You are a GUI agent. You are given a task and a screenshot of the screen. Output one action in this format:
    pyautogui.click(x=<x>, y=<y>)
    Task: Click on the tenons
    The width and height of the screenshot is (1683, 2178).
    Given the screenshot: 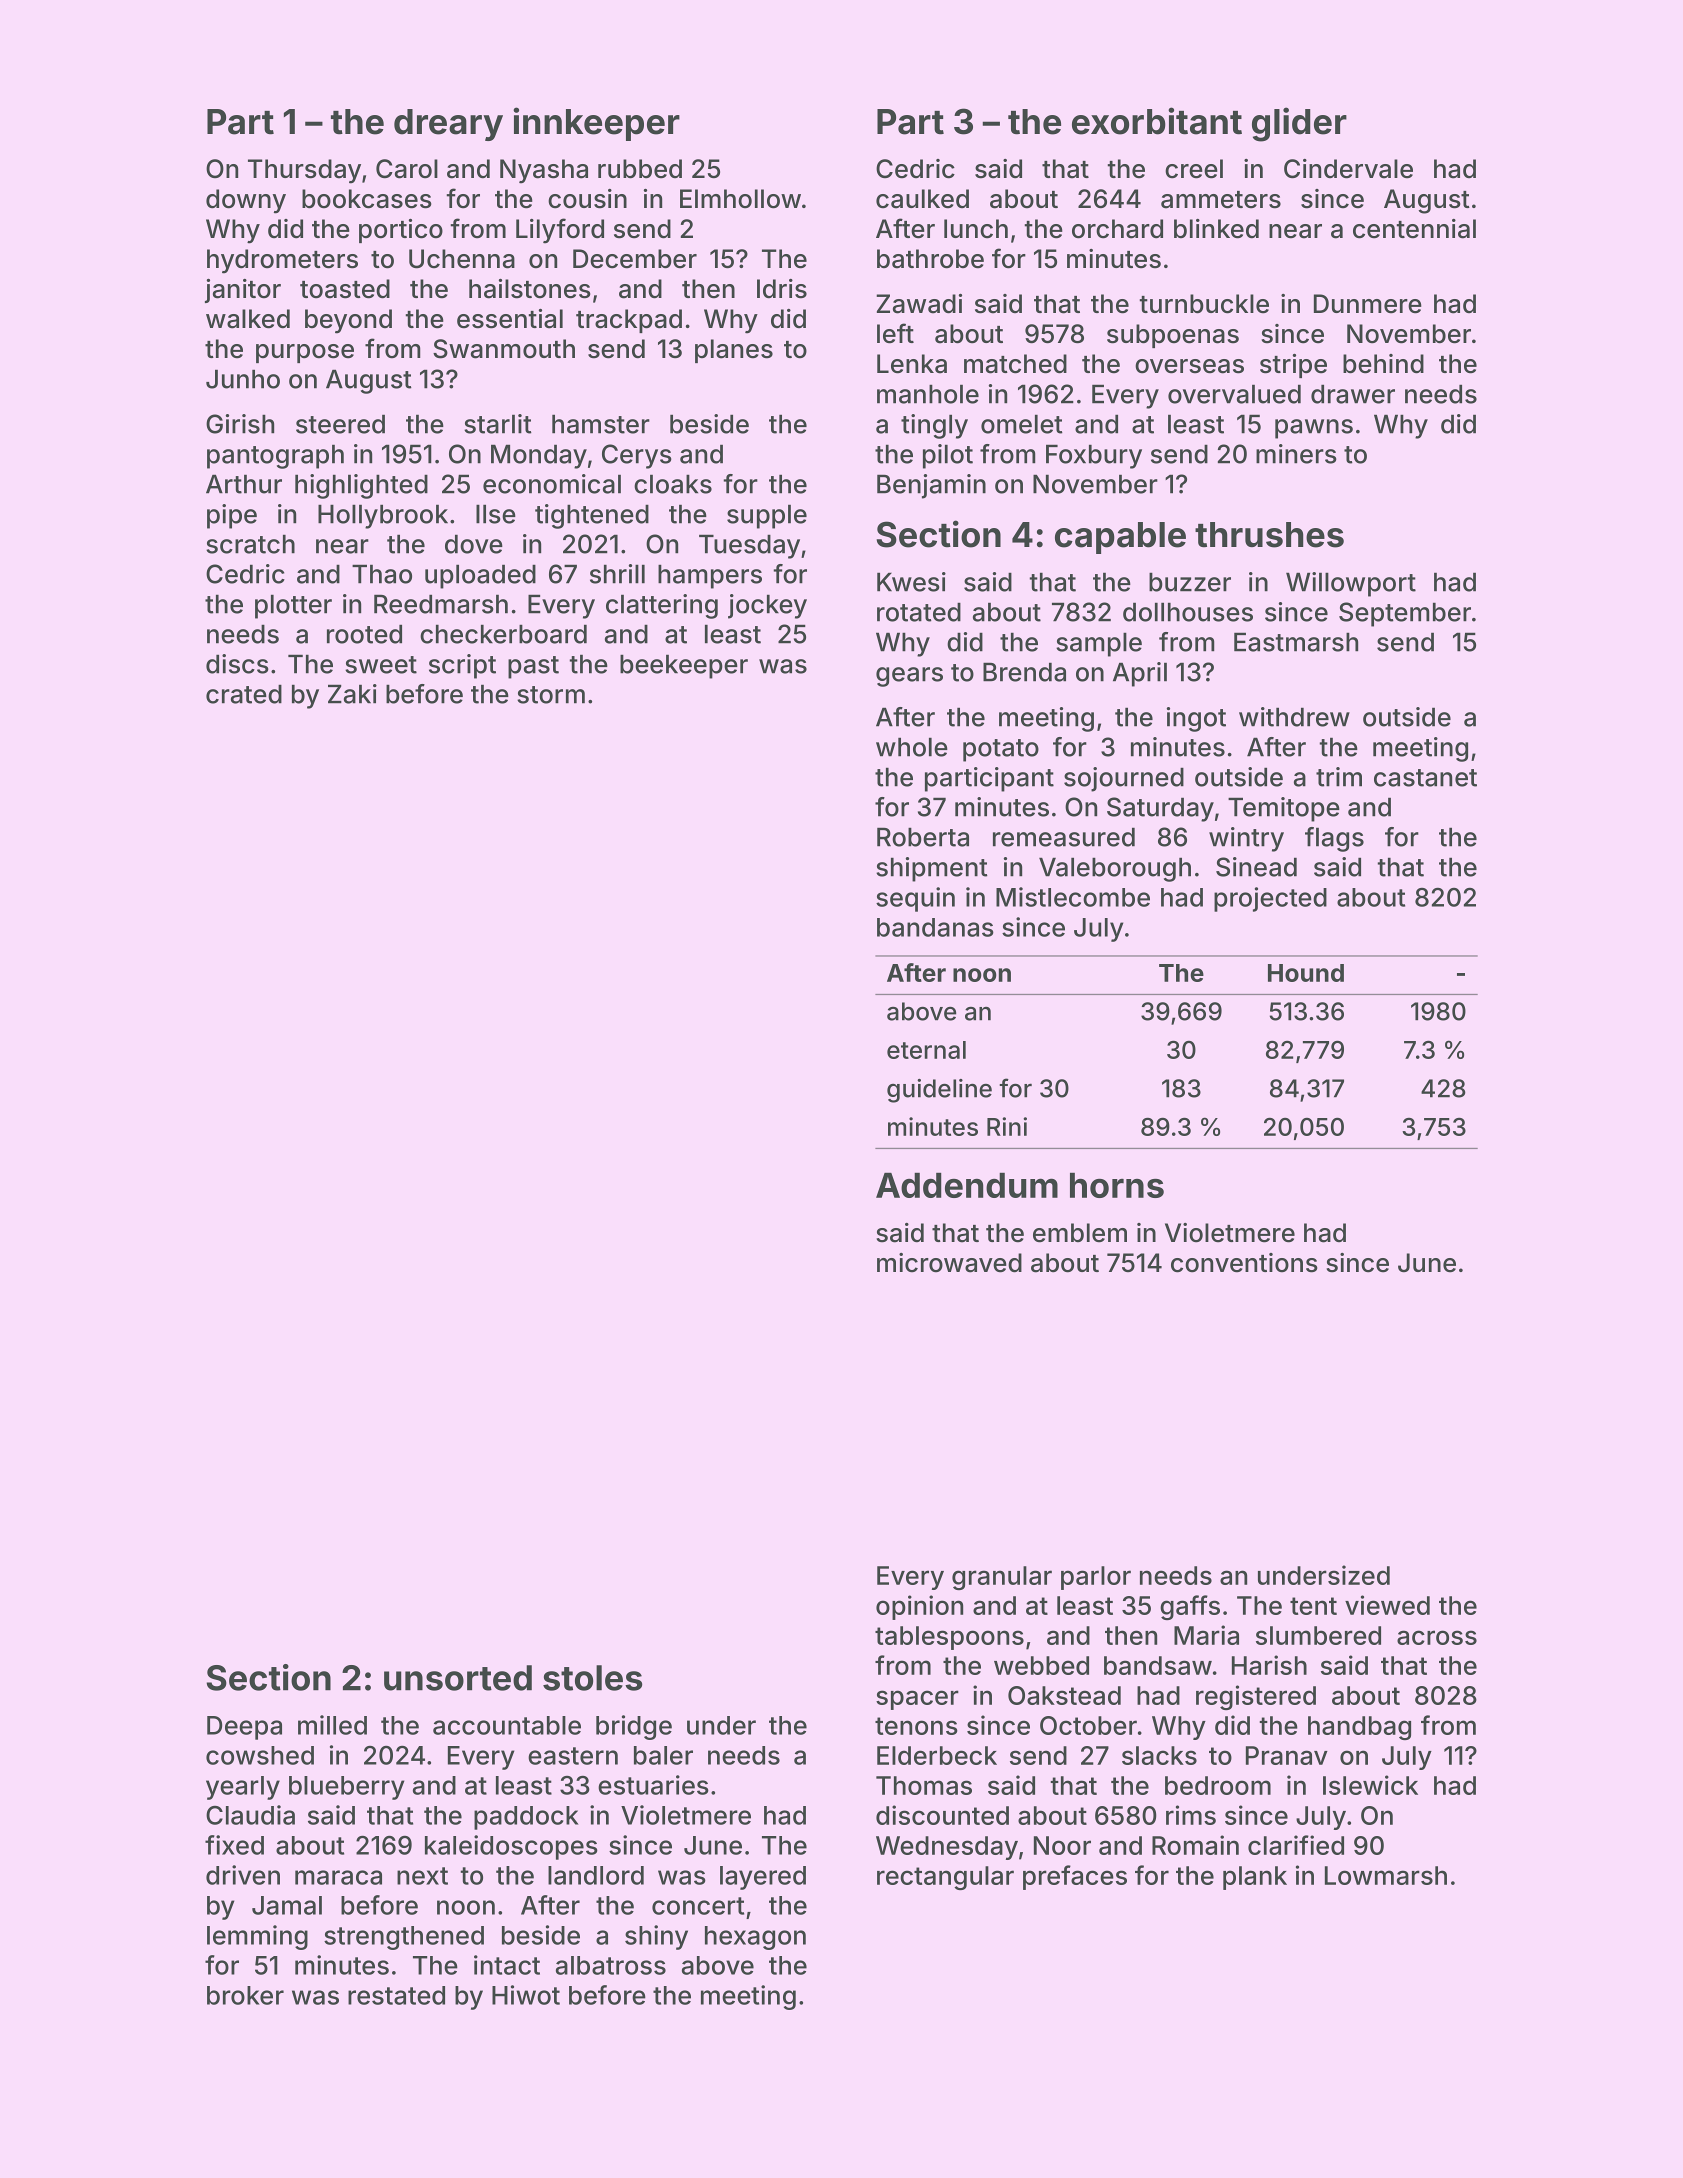 What is the action you would take?
    pyautogui.click(x=916, y=1726)
